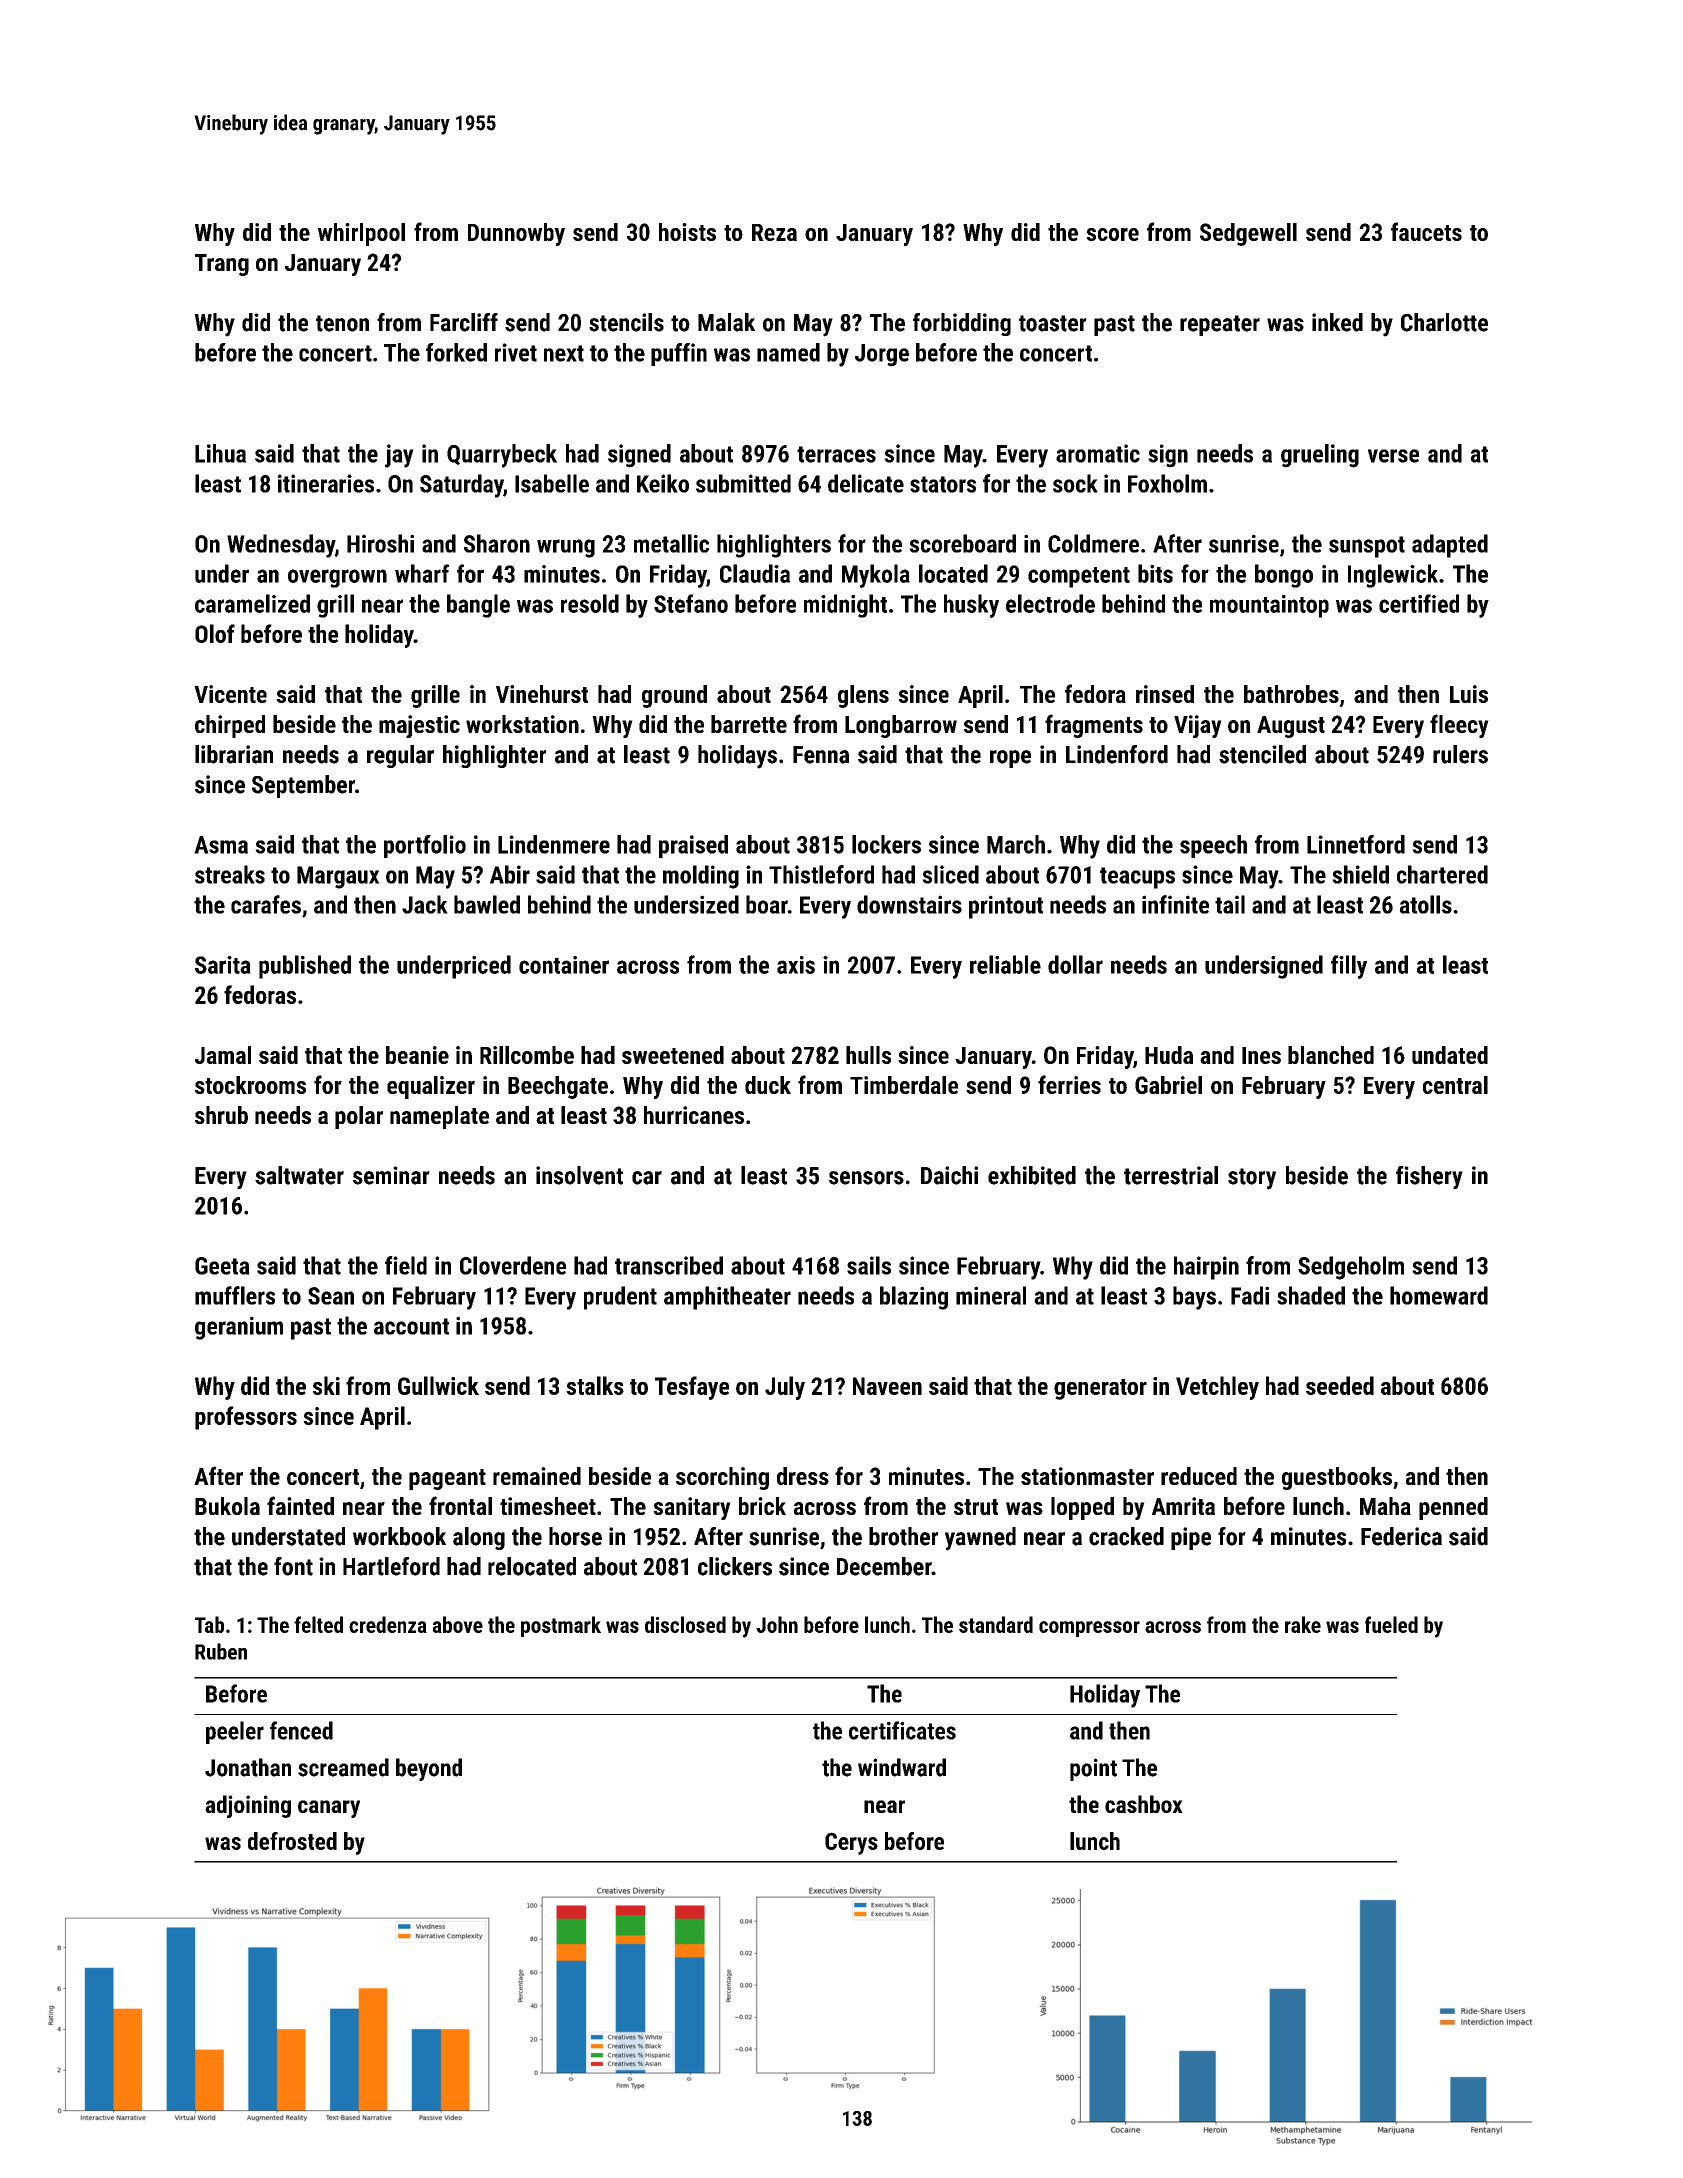 The height and width of the screenshot is (2178, 1683). Describe the element at coordinates (1168, 1085) in the screenshot. I see `Gabriel` at that location.
